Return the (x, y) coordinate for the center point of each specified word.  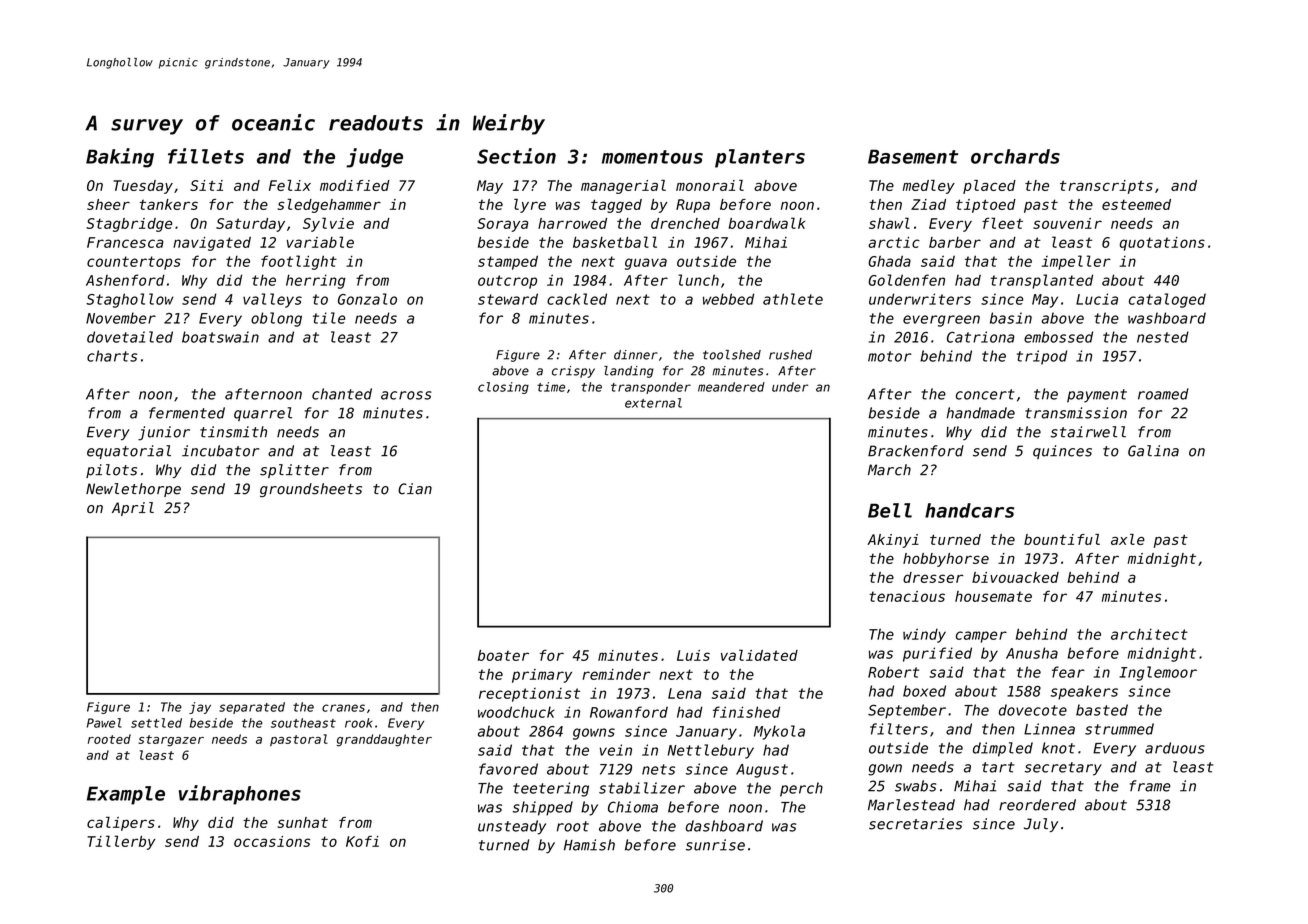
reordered (1037, 805)
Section (516, 156)
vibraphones (240, 795)
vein (616, 750)
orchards (1015, 156)
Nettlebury (710, 751)
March (889, 470)
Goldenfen (907, 280)
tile (329, 318)
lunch (698, 280)
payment (1097, 396)
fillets (206, 156)
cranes (343, 708)
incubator (220, 451)
